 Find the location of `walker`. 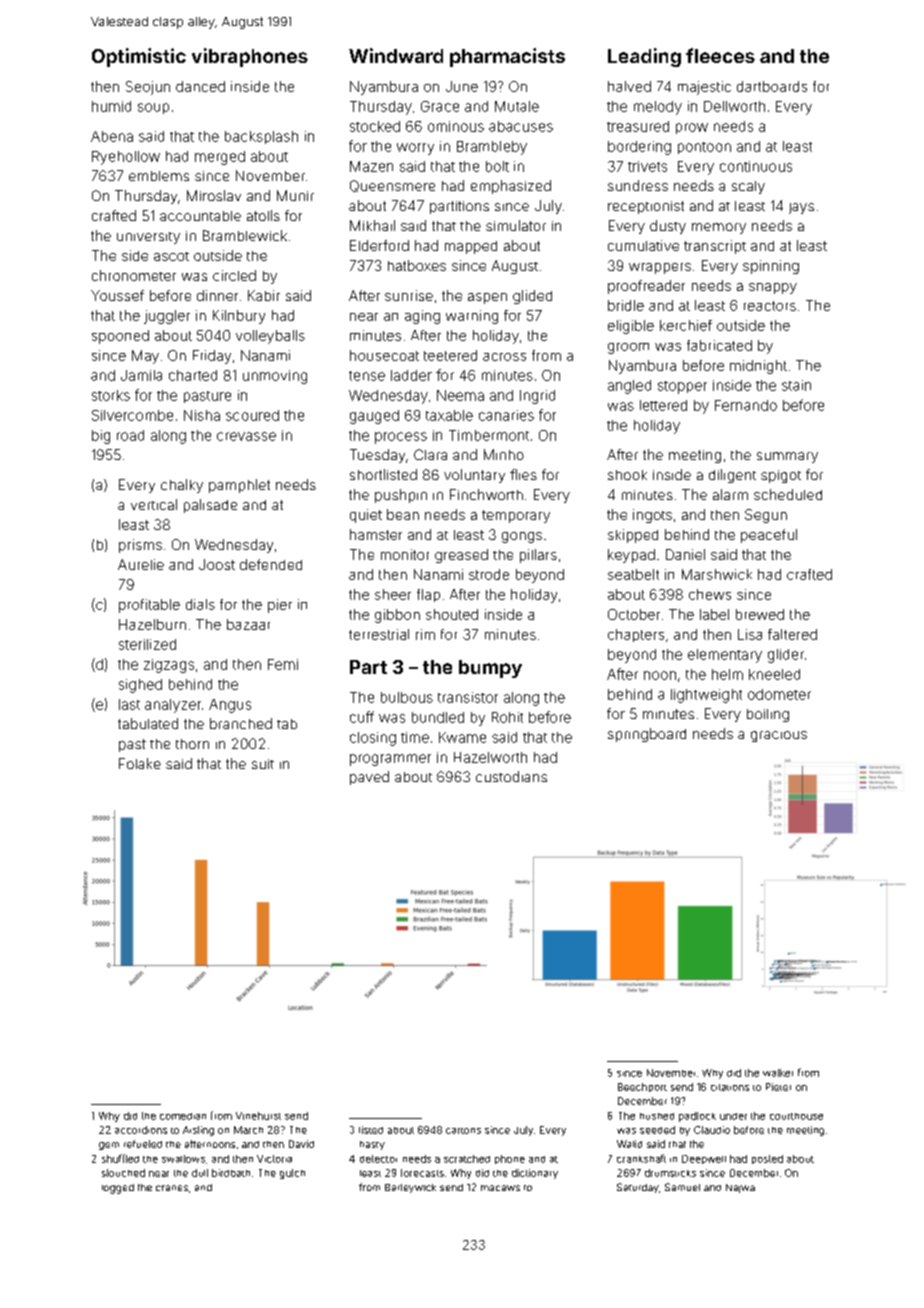

walker is located at coordinates (778, 1073).
